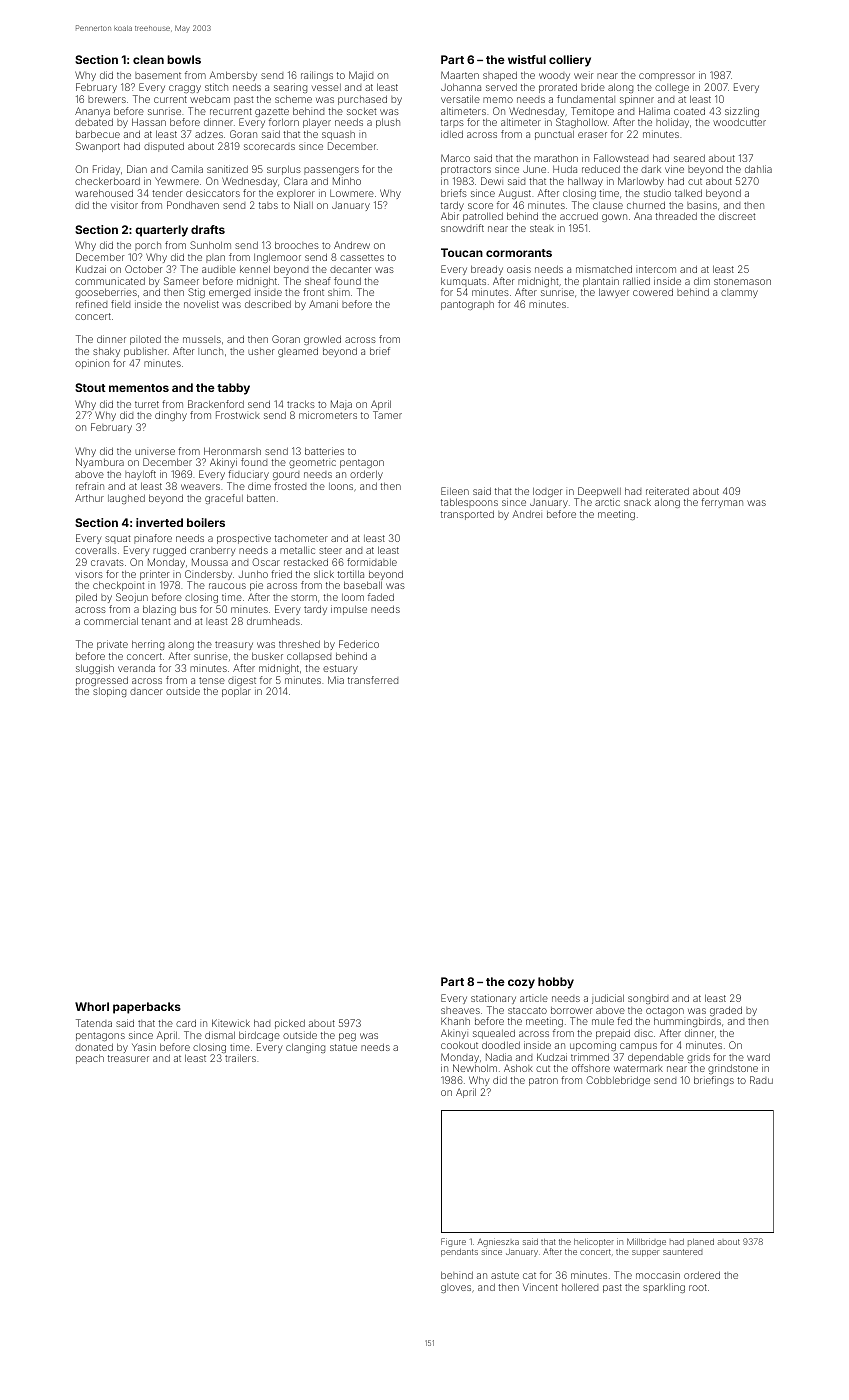 The width and height of the document is (849, 1400). Describe the element at coordinates (455, 491) in the document. I see `Eileen` at that location.
